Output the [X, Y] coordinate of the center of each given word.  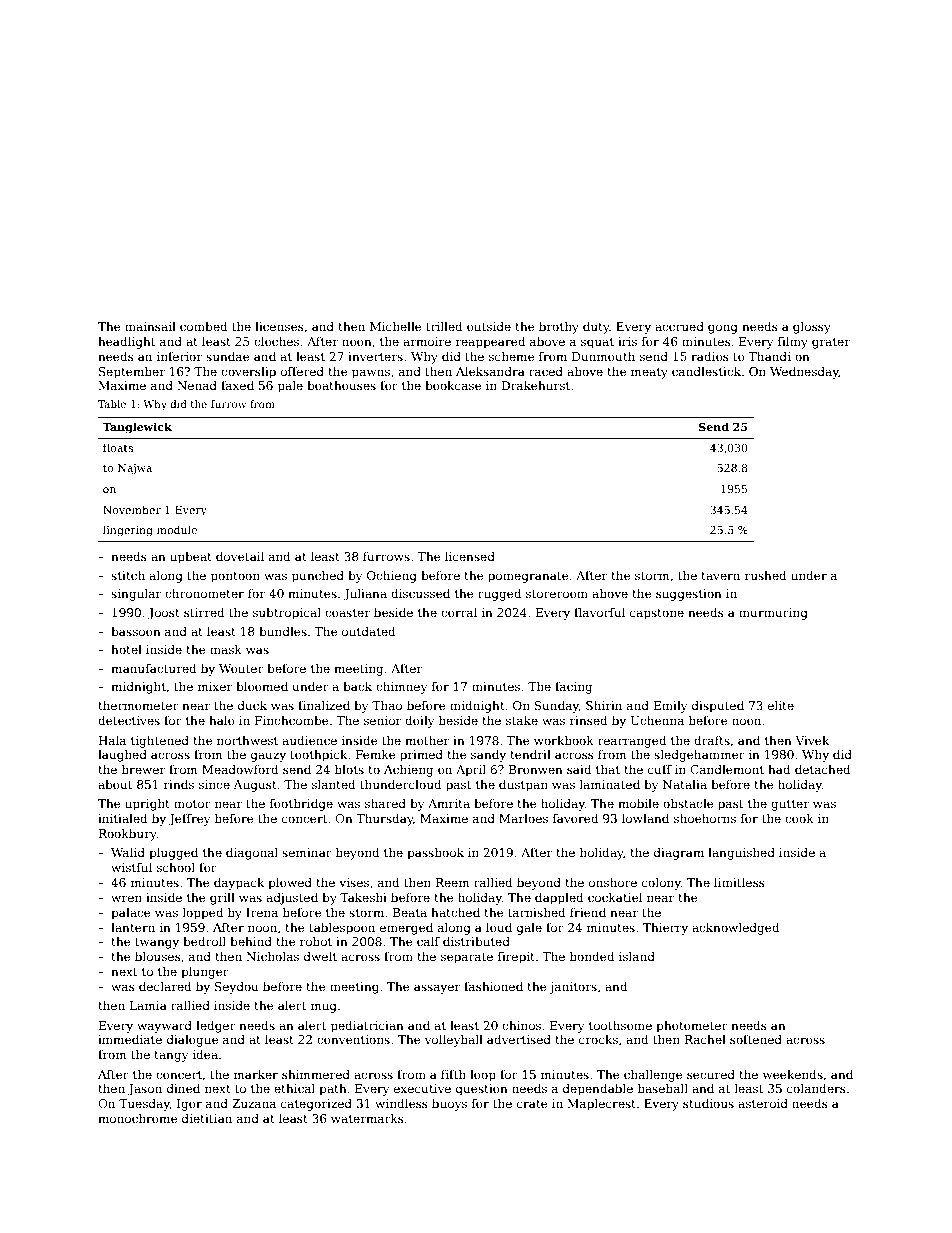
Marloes [523, 818]
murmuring [773, 614]
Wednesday [804, 372]
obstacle [688, 803]
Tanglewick [137, 428]
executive [422, 1088]
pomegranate [528, 577]
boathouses [341, 385]
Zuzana [254, 1103]
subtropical [287, 613]
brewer [143, 769]
